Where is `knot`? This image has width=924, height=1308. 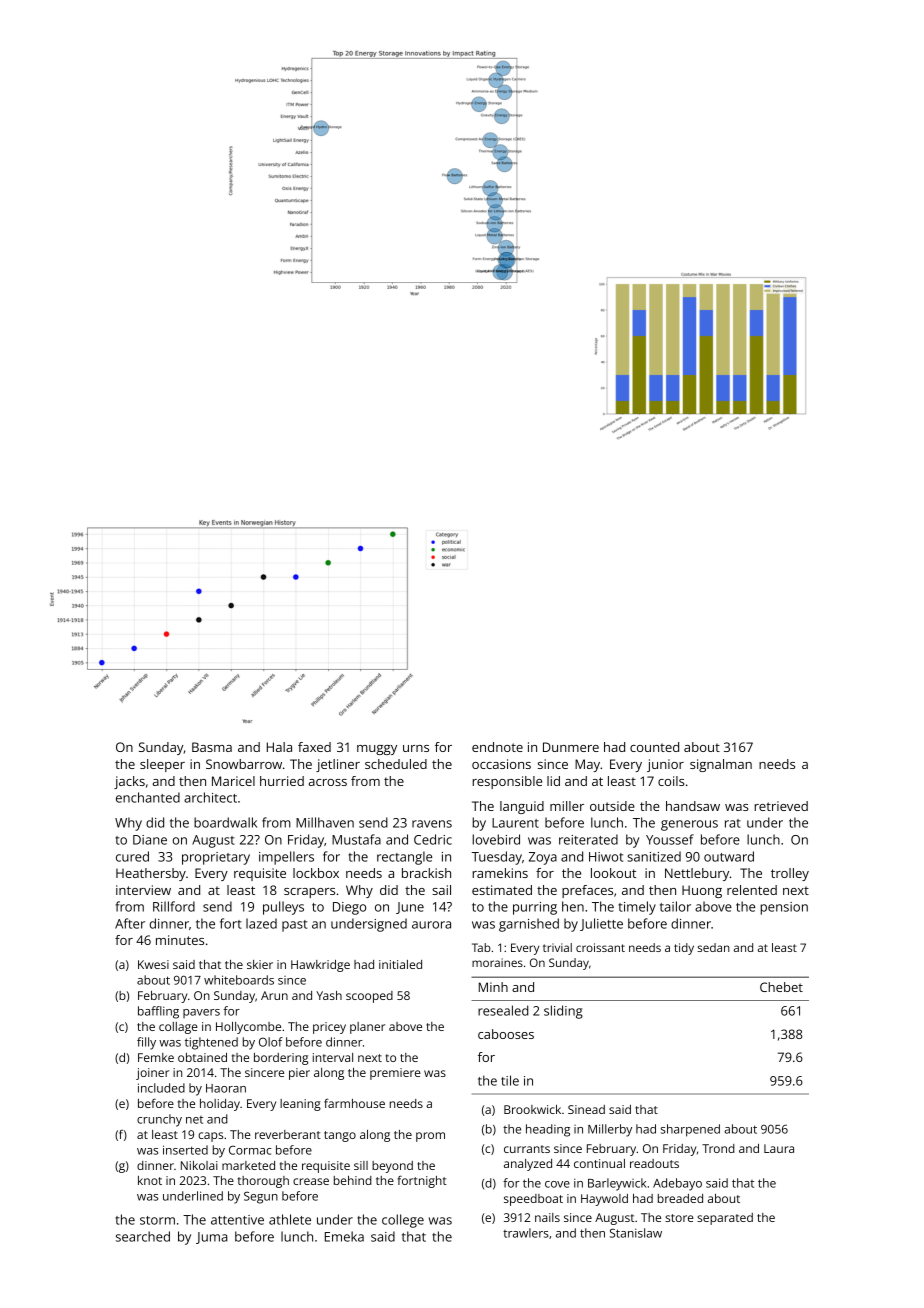
knot is located at coordinates (150, 1180).
